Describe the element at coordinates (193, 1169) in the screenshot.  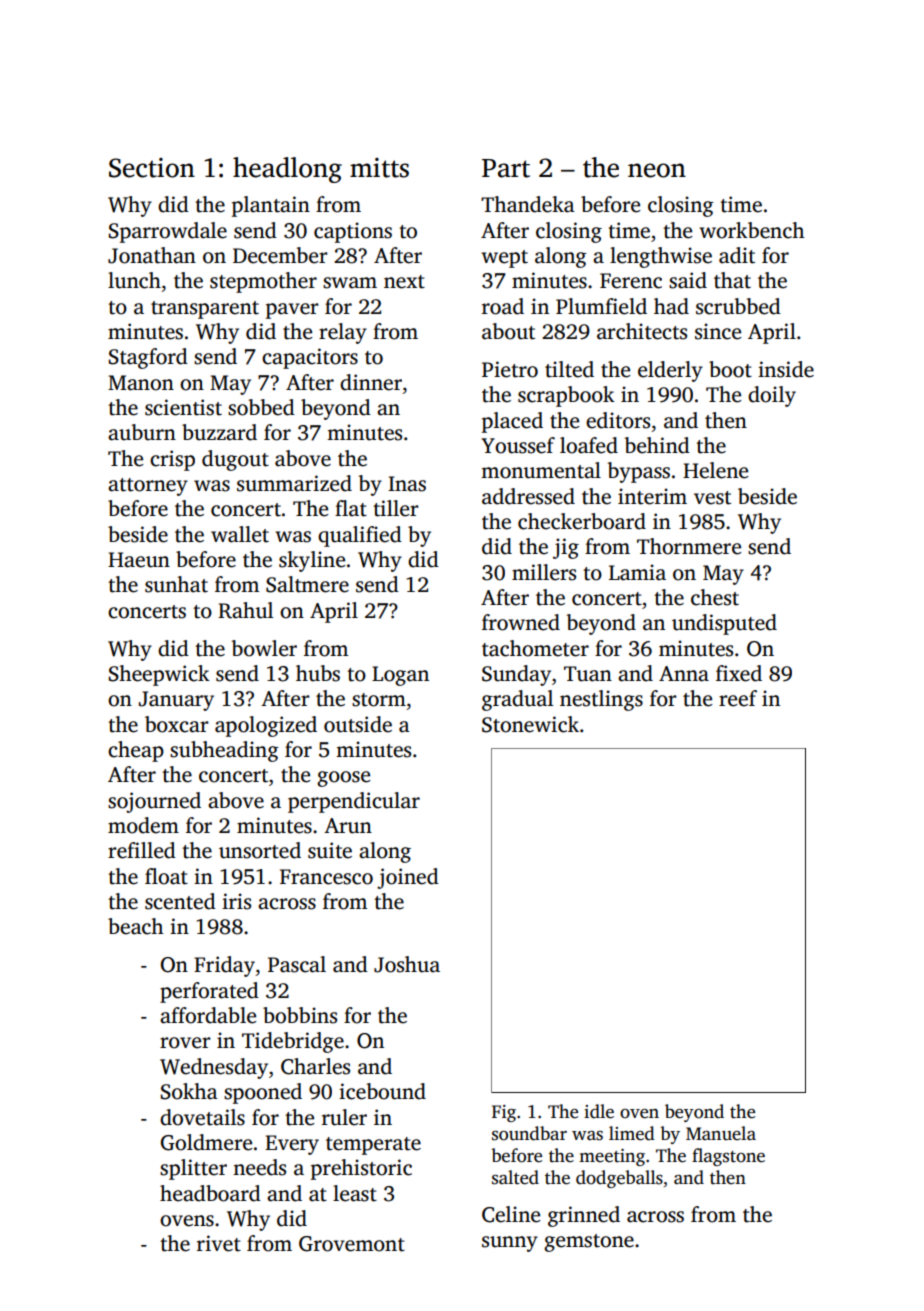
I see `splitter` at that location.
